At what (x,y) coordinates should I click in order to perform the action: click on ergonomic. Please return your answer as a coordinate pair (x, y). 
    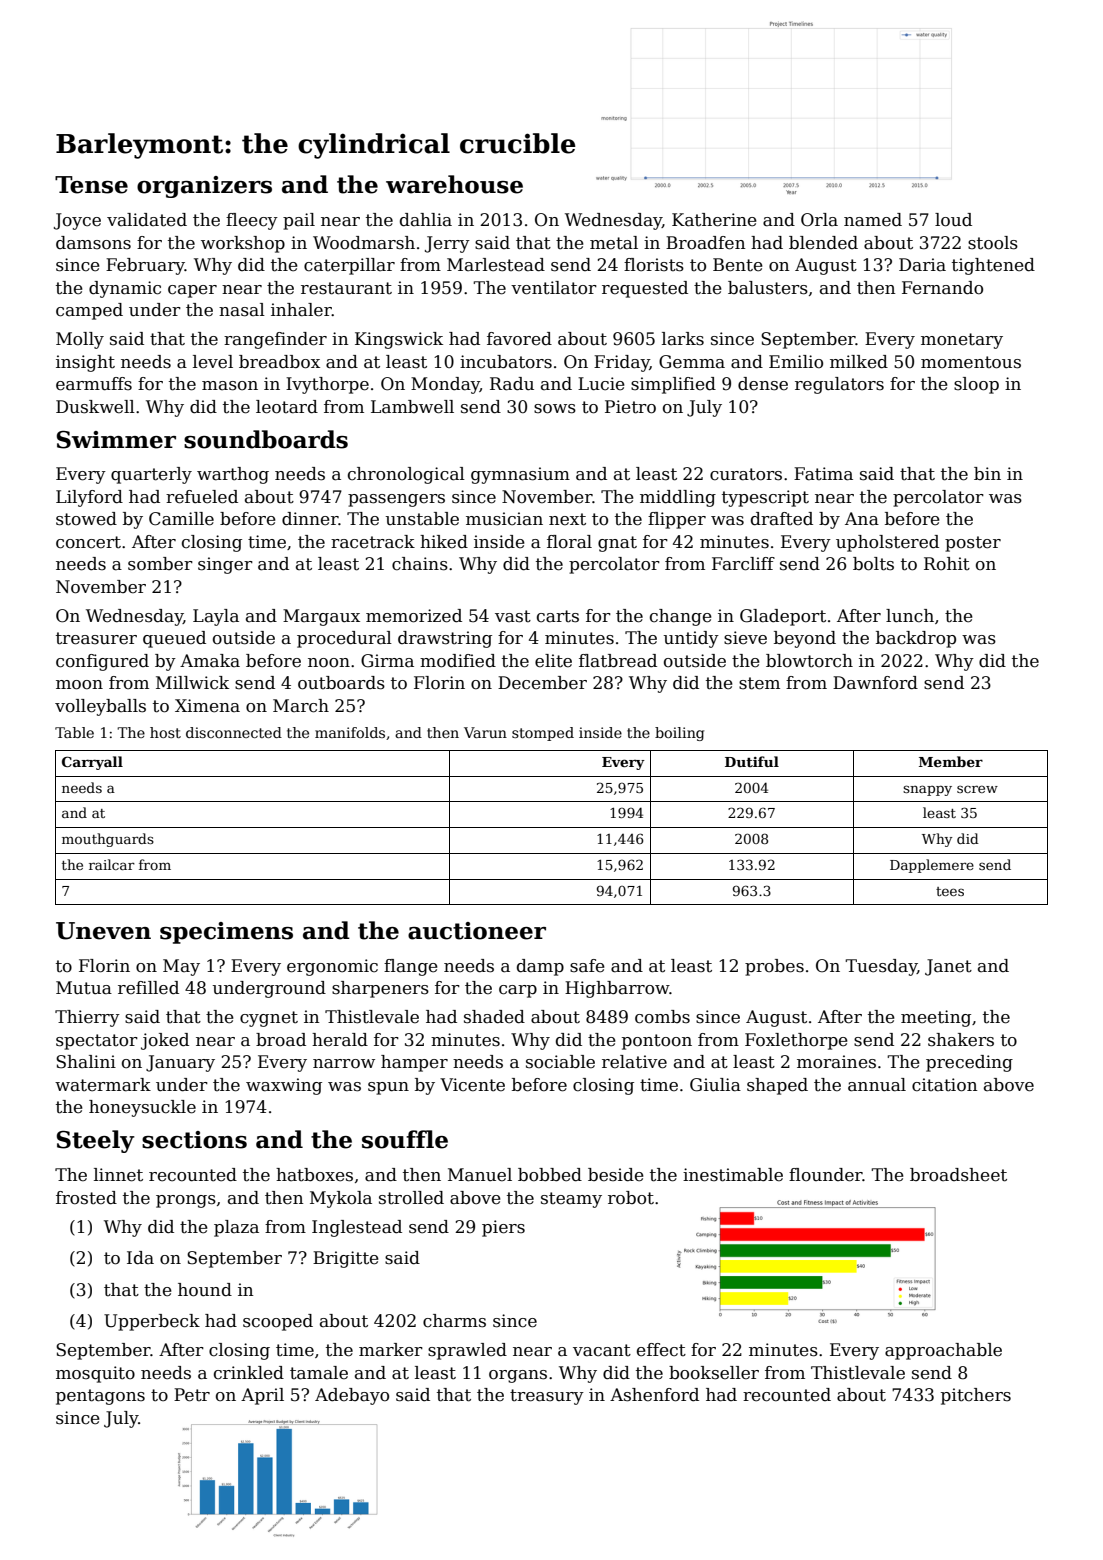
    Looking at the image, I should click on (332, 967).
